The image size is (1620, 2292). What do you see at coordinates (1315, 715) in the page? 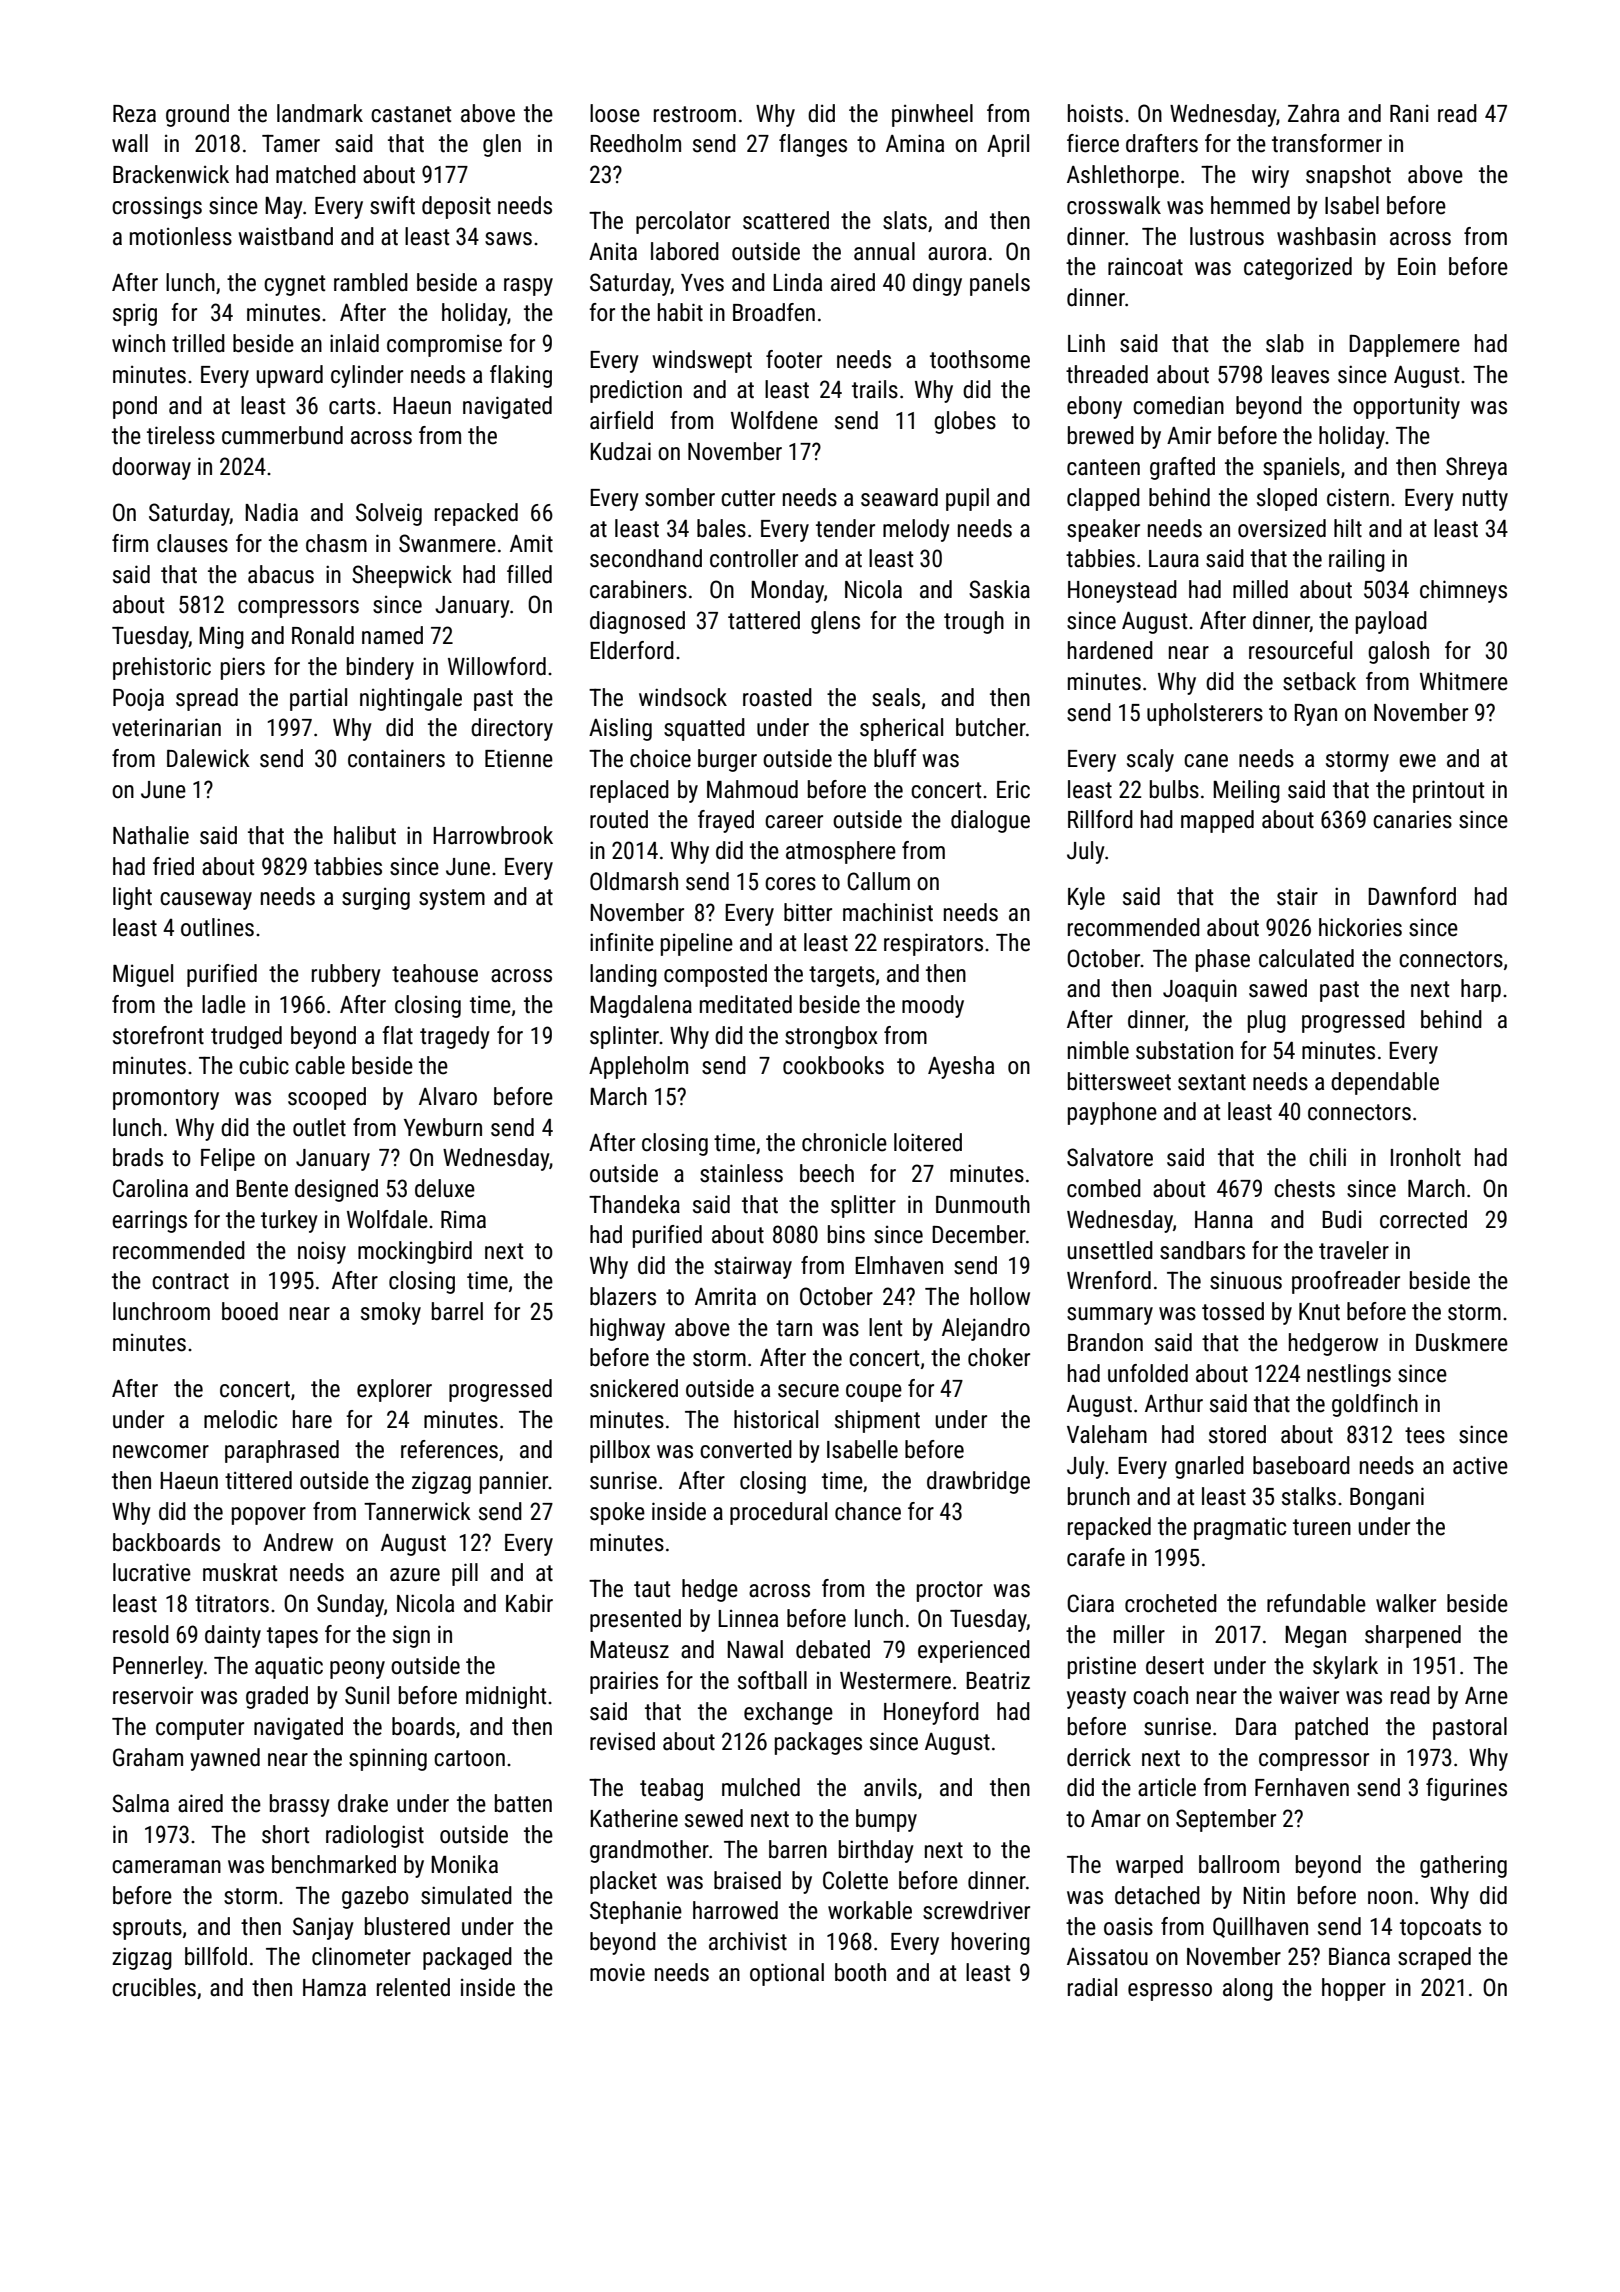
I see `Ryan` at bounding box center [1315, 715].
